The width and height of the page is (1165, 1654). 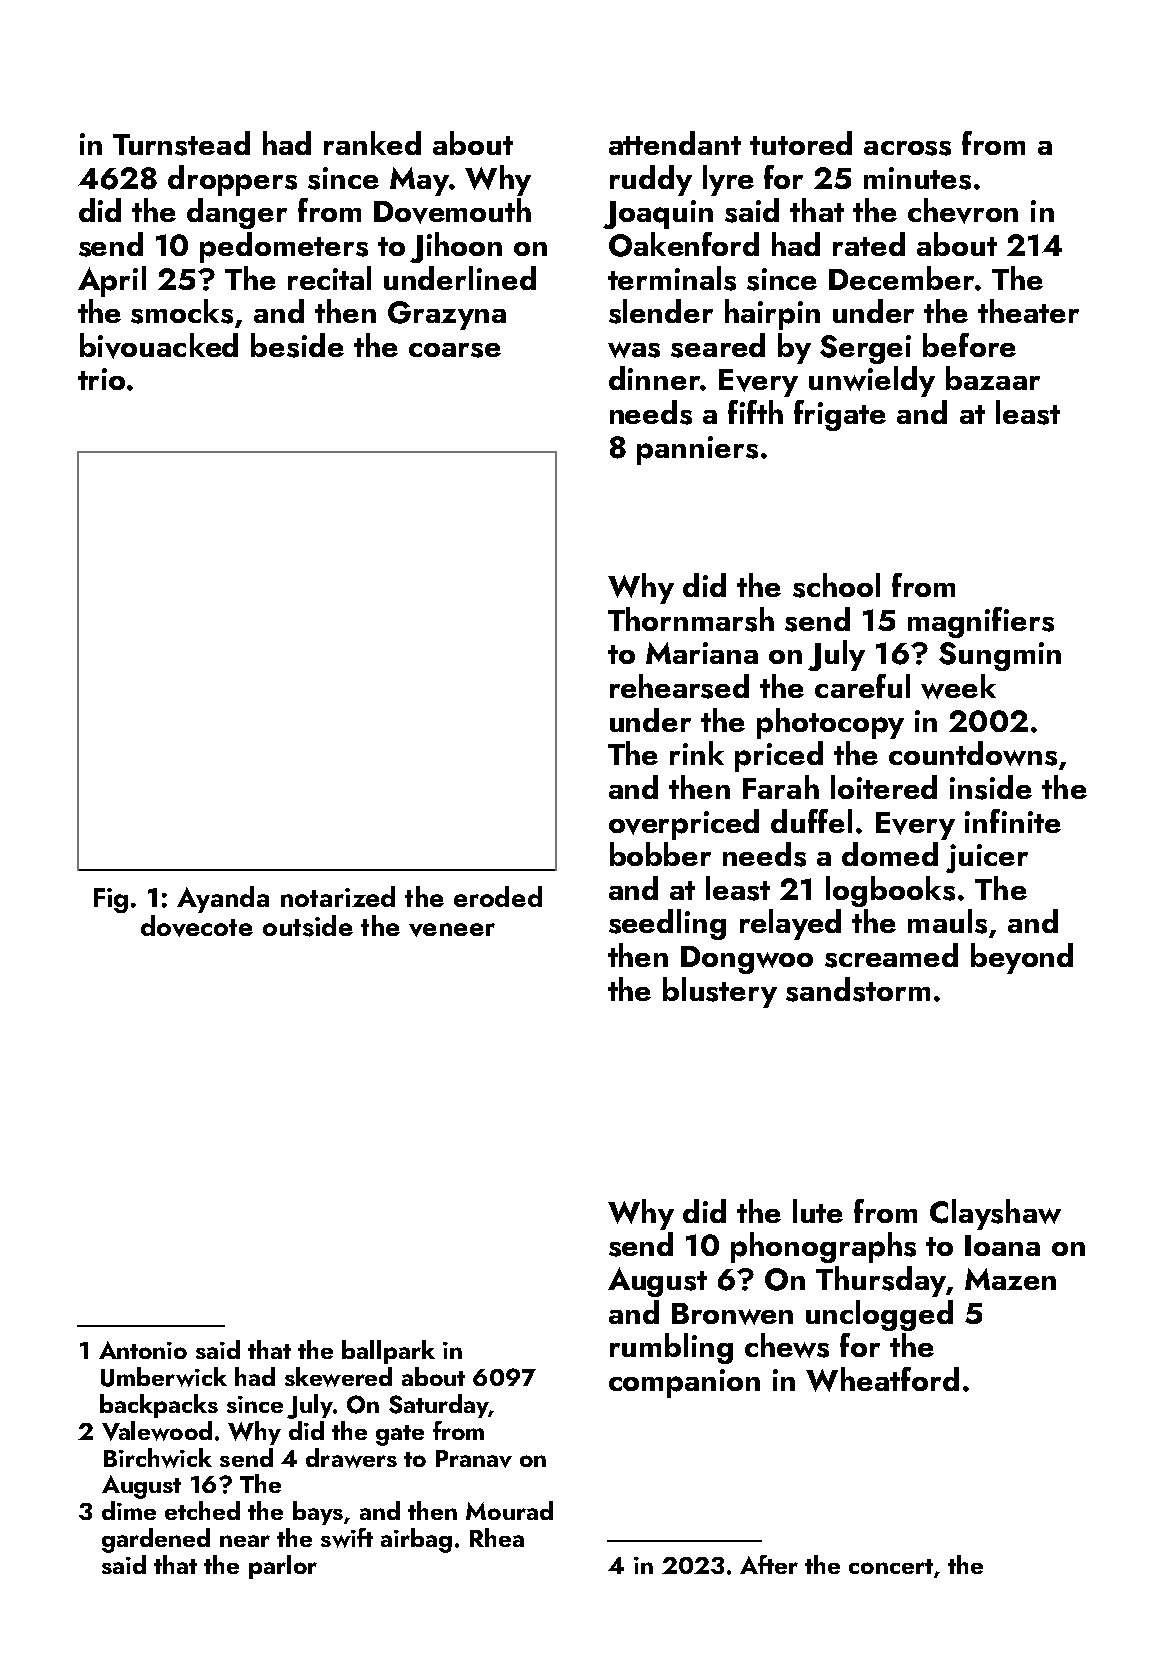 I want to click on rink, so click(x=697, y=753).
